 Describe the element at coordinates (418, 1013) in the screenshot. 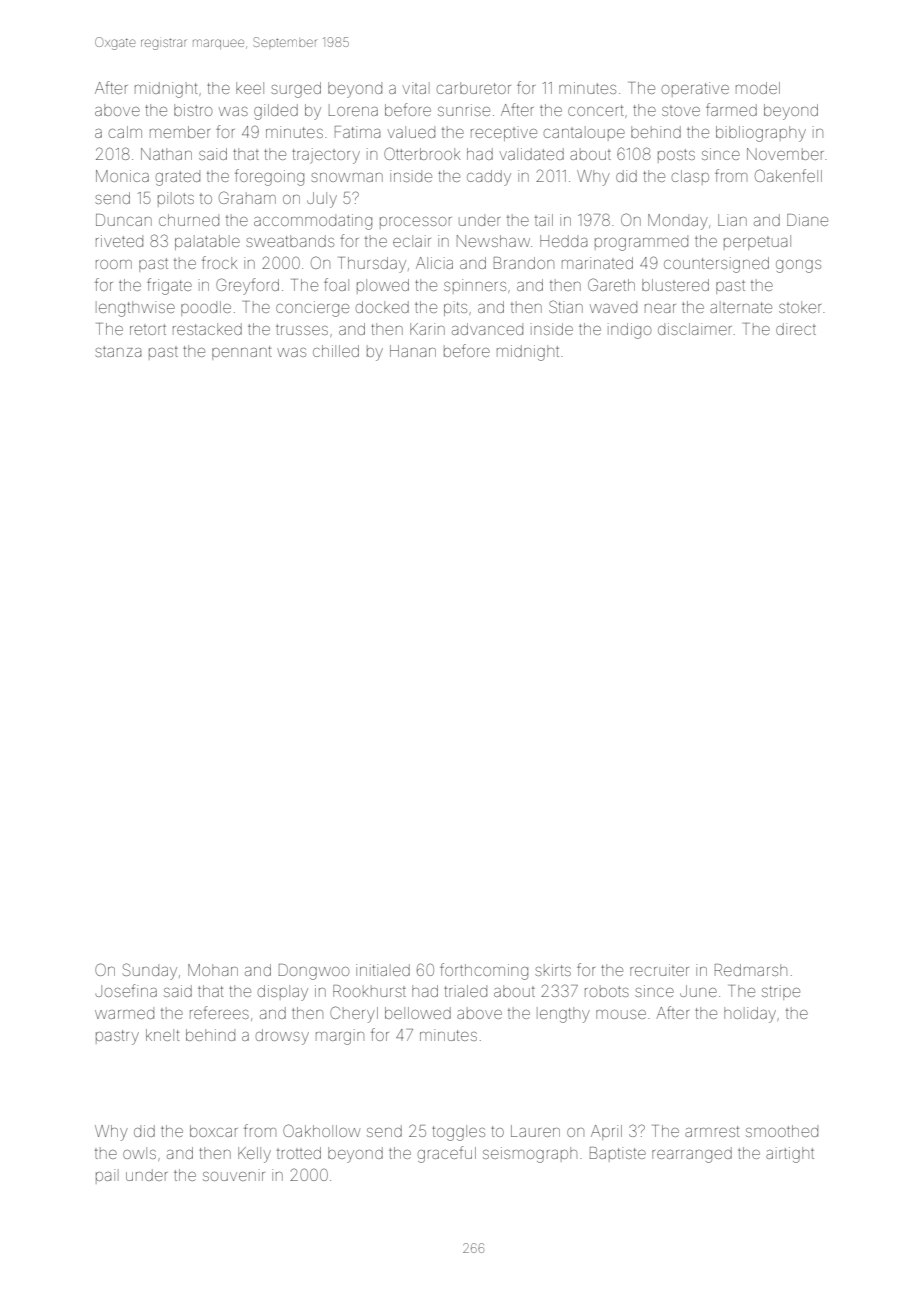

I see `bellowed` at that location.
